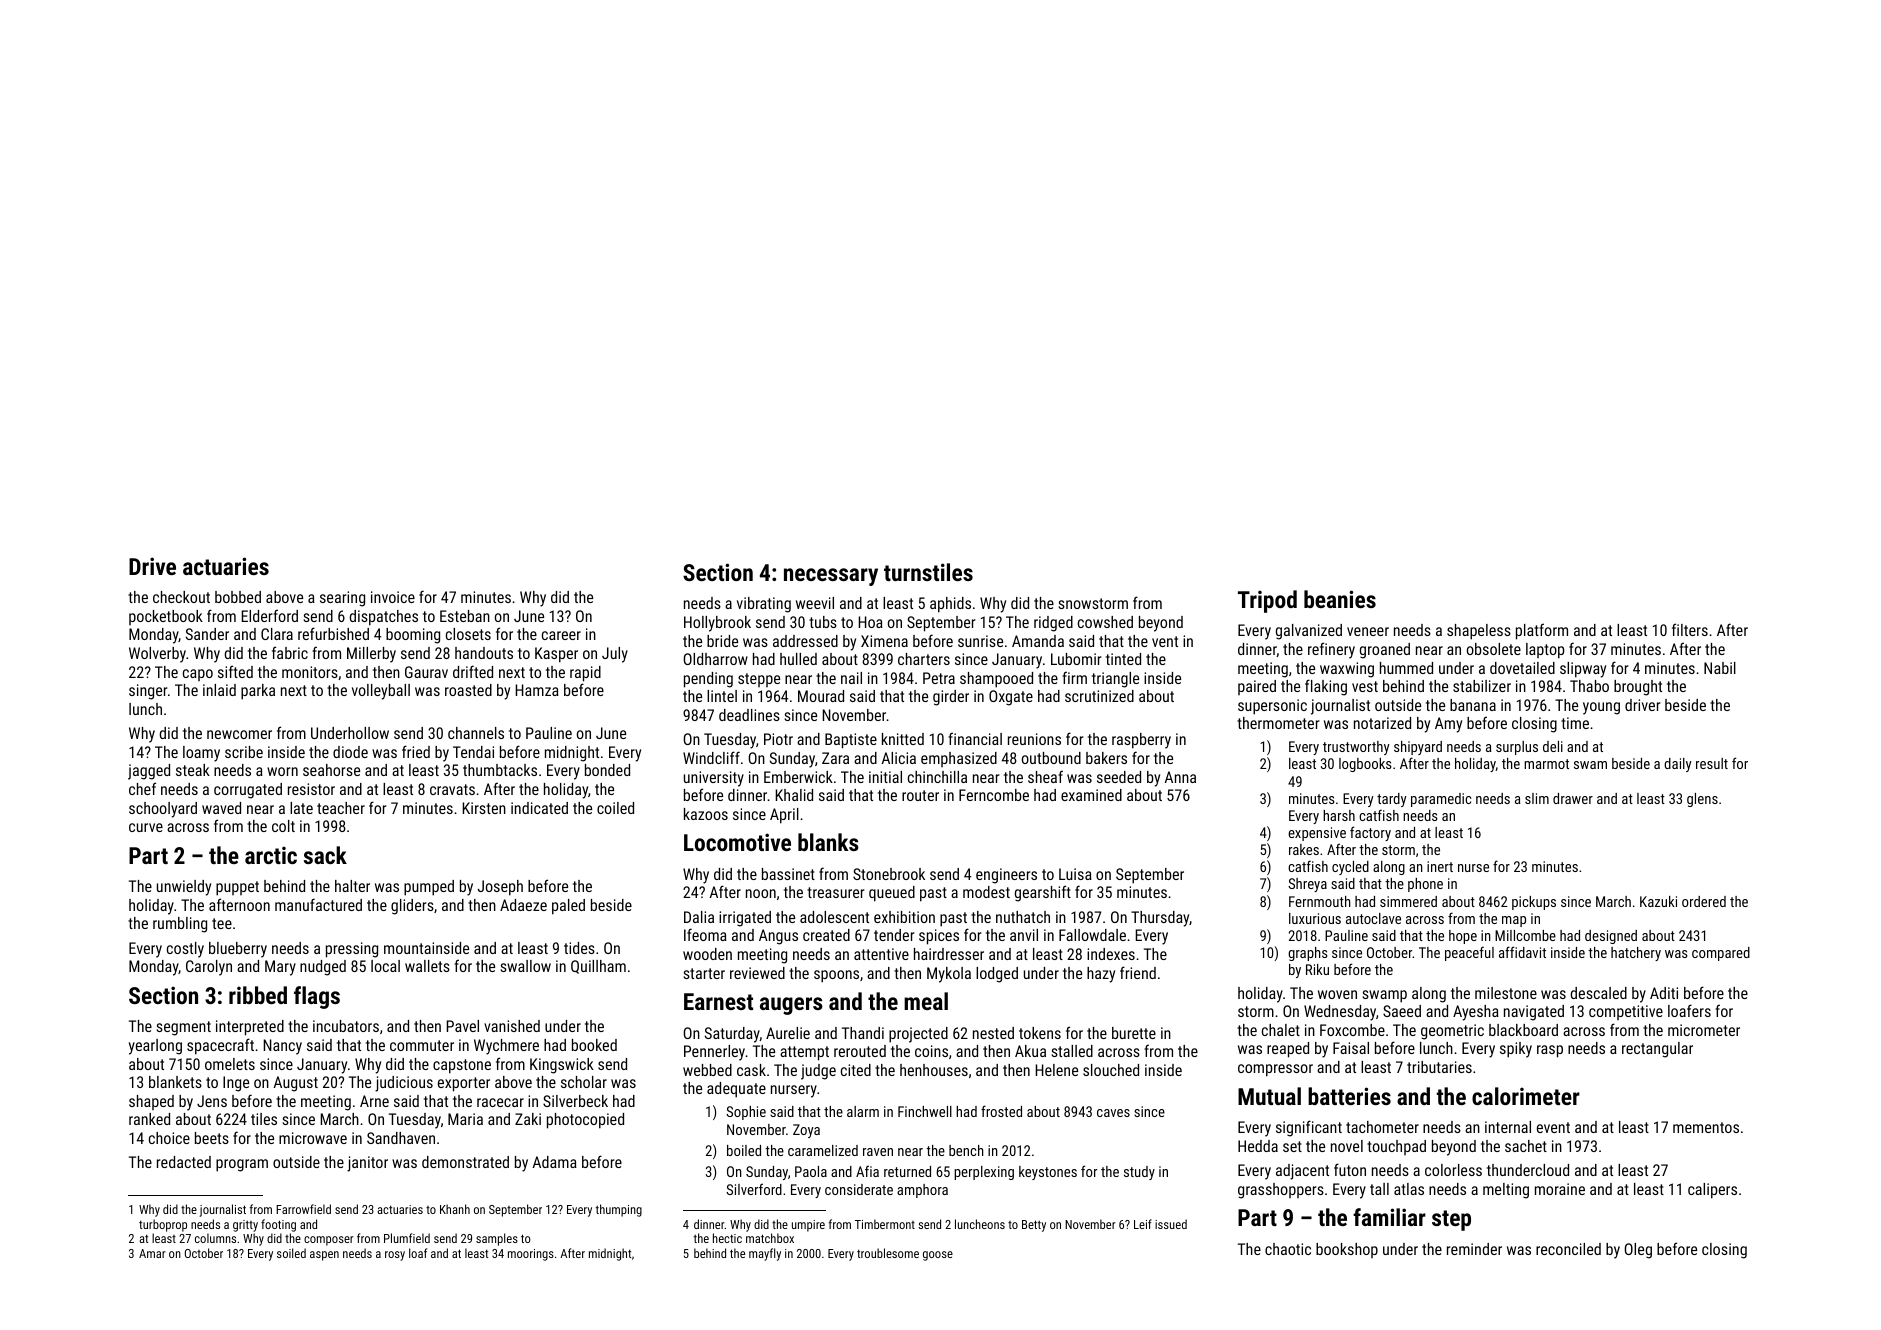 The width and height of the page is (1881, 1330). What do you see at coordinates (706, 814) in the page?
I see `kazoos` at bounding box center [706, 814].
